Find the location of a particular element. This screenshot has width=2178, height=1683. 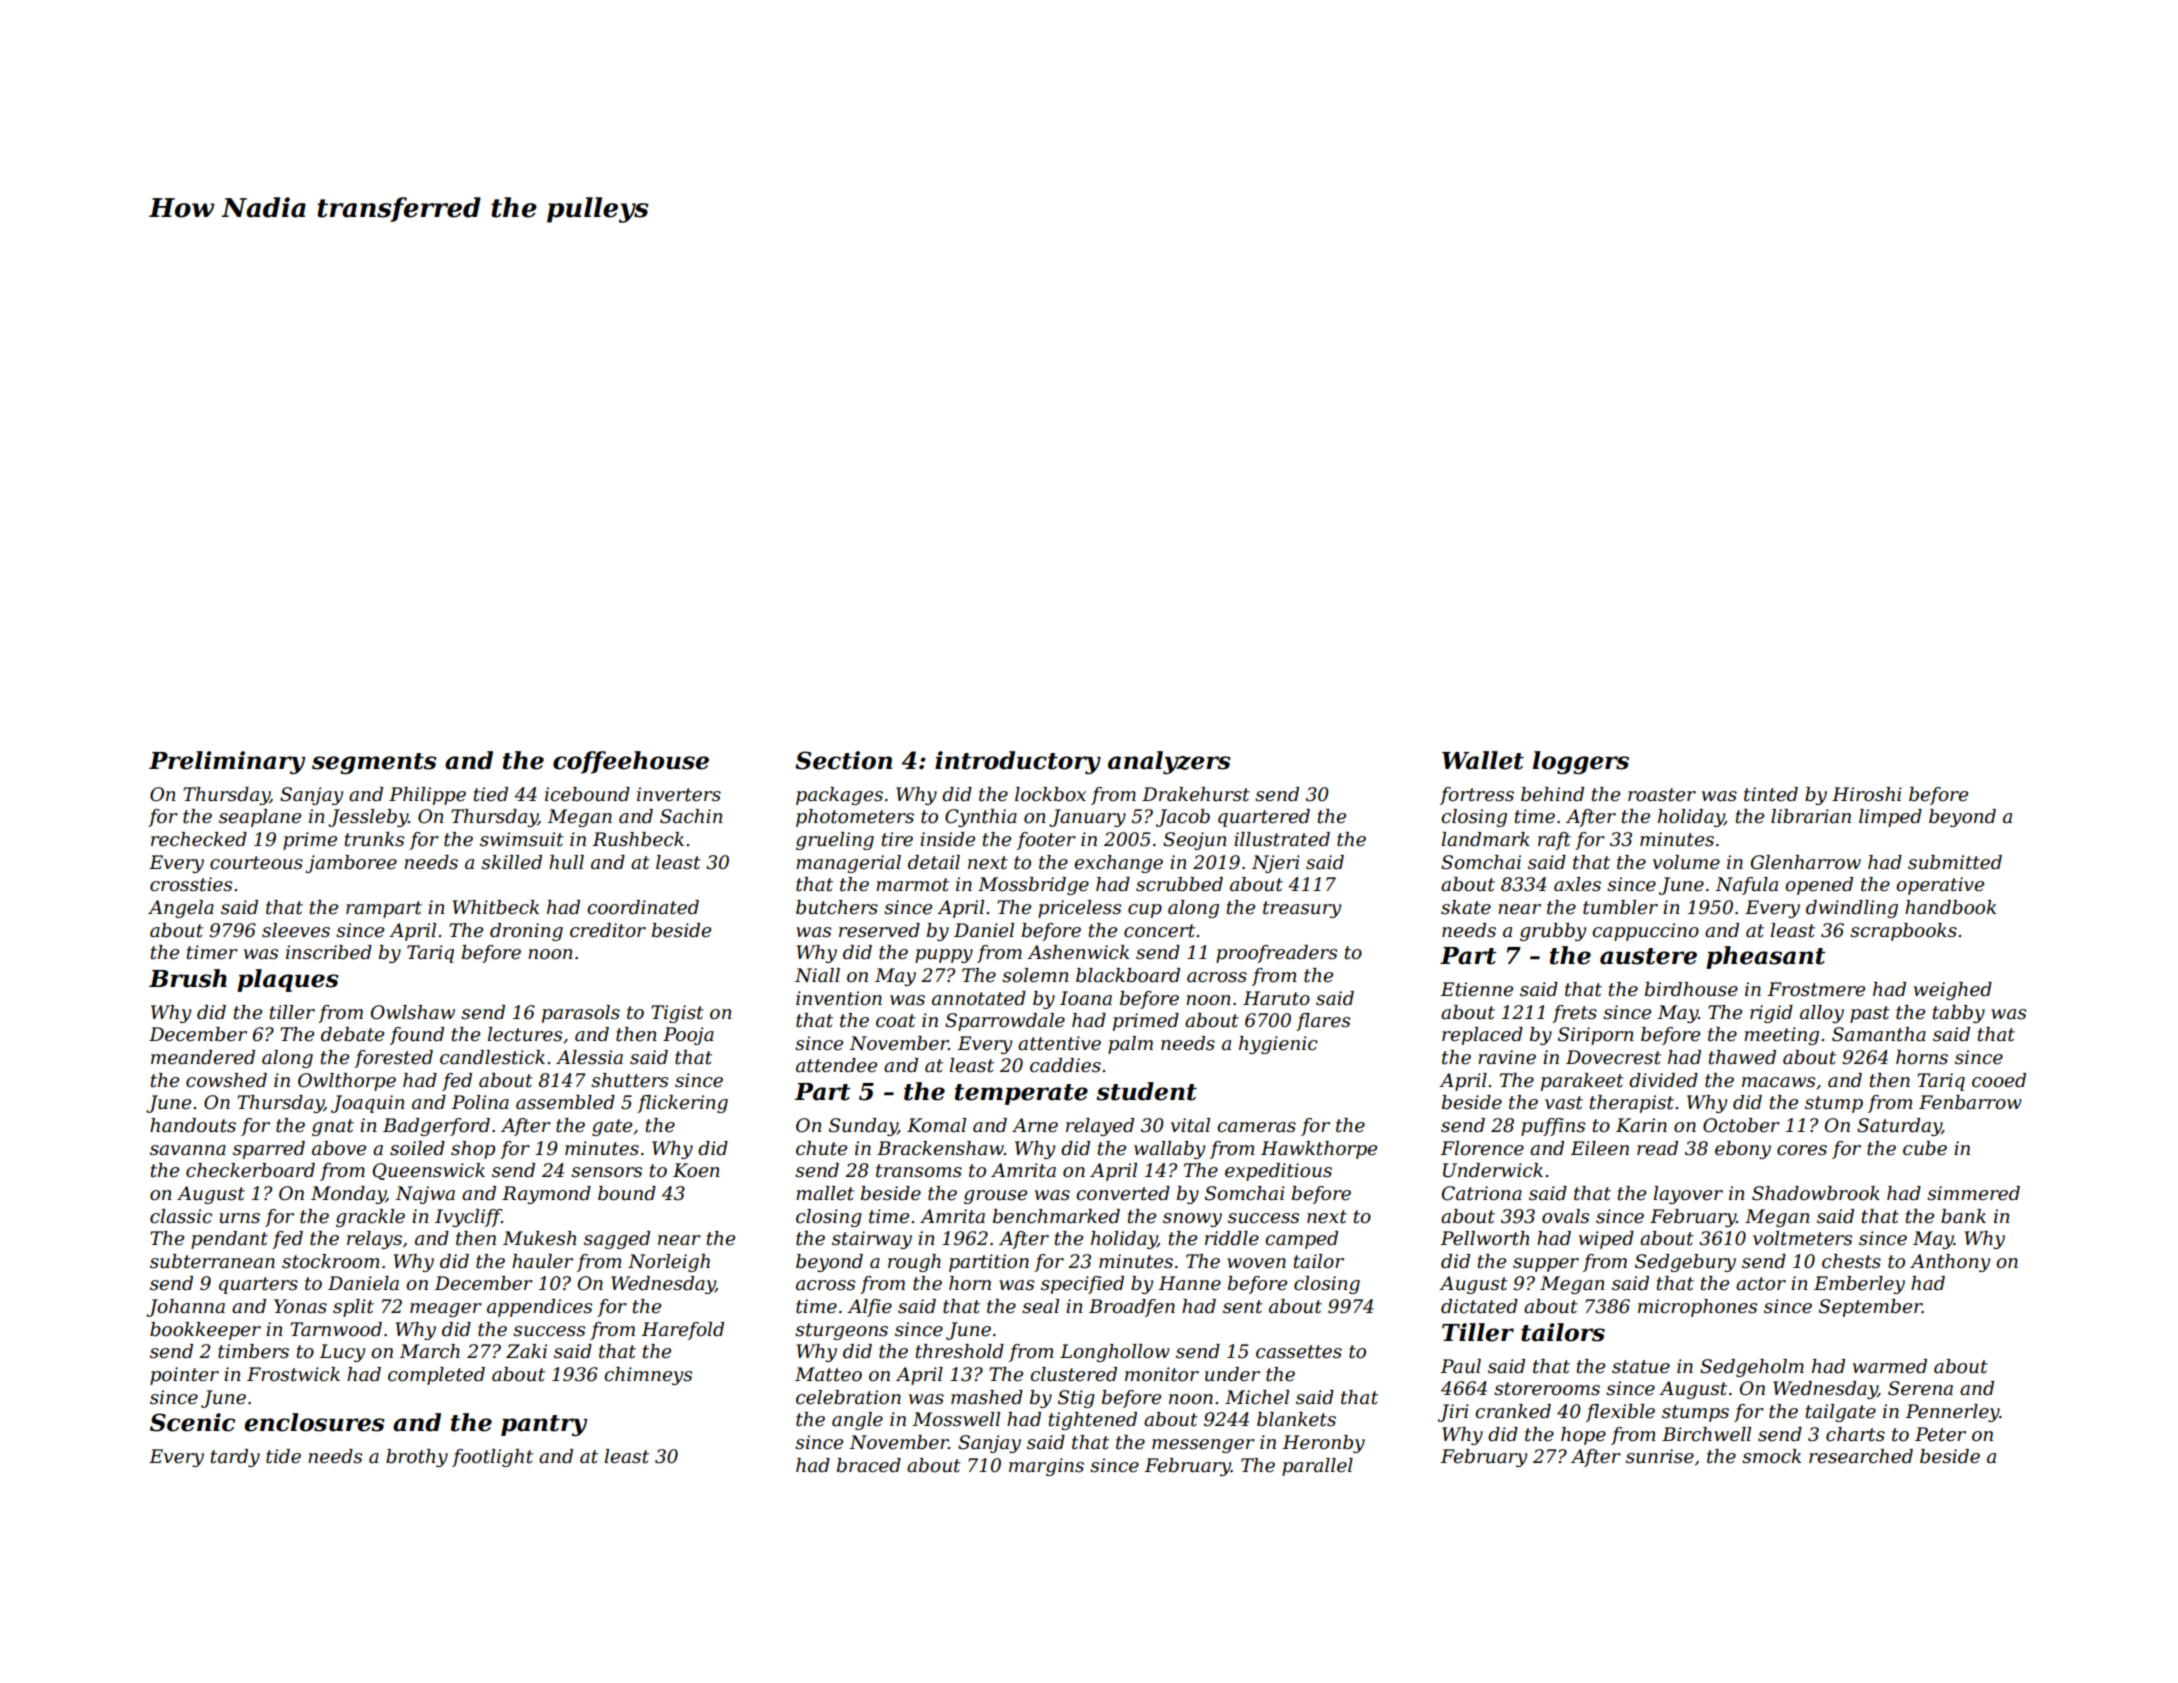

transoms is located at coordinates (919, 1171).
